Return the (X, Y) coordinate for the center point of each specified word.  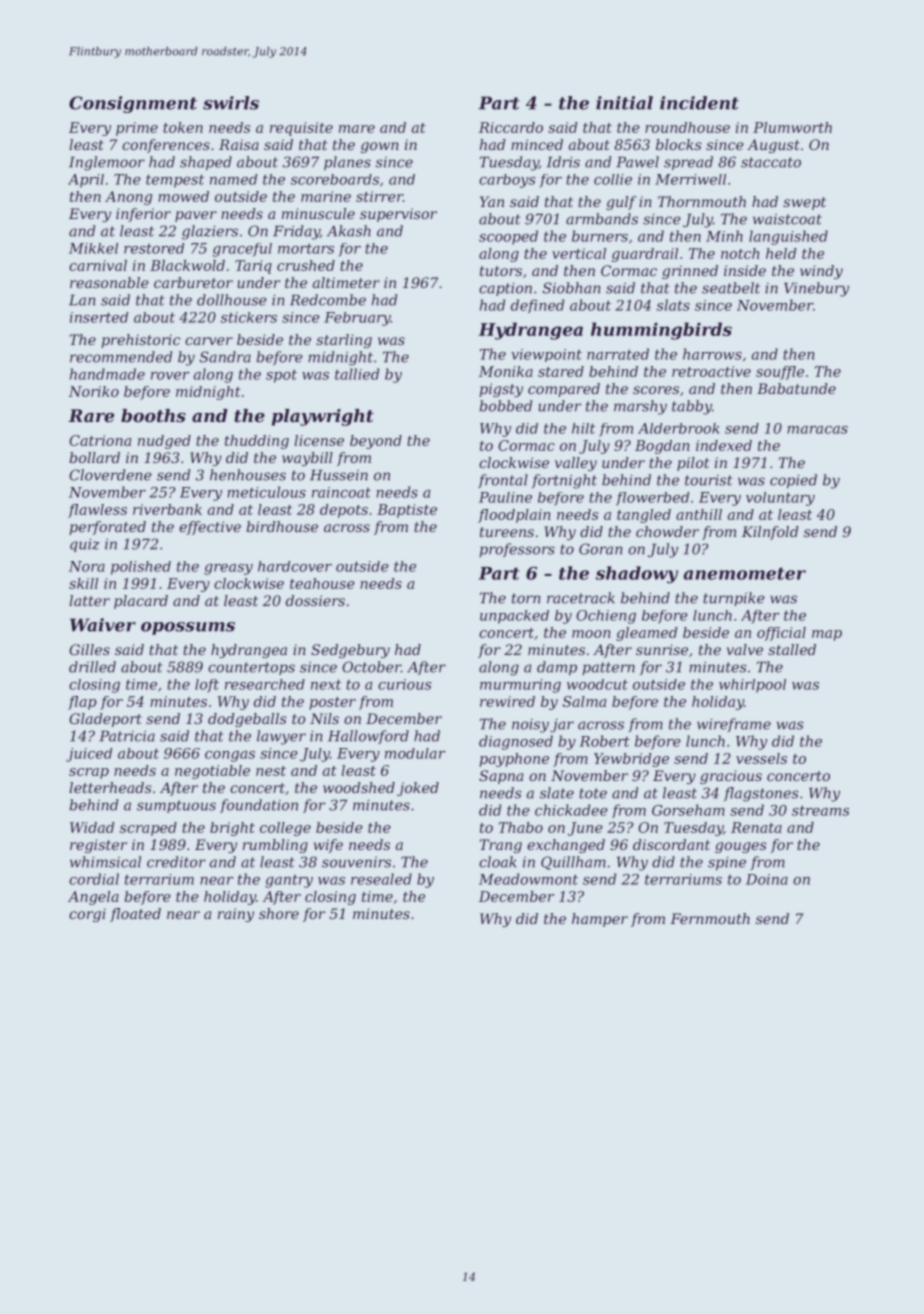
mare (357, 129)
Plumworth (792, 127)
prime (137, 129)
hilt (583, 428)
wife (328, 846)
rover (170, 376)
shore (279, 913)
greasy (228, 569)
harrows (712, 354)
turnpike (734, 599)
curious (404, 684)
